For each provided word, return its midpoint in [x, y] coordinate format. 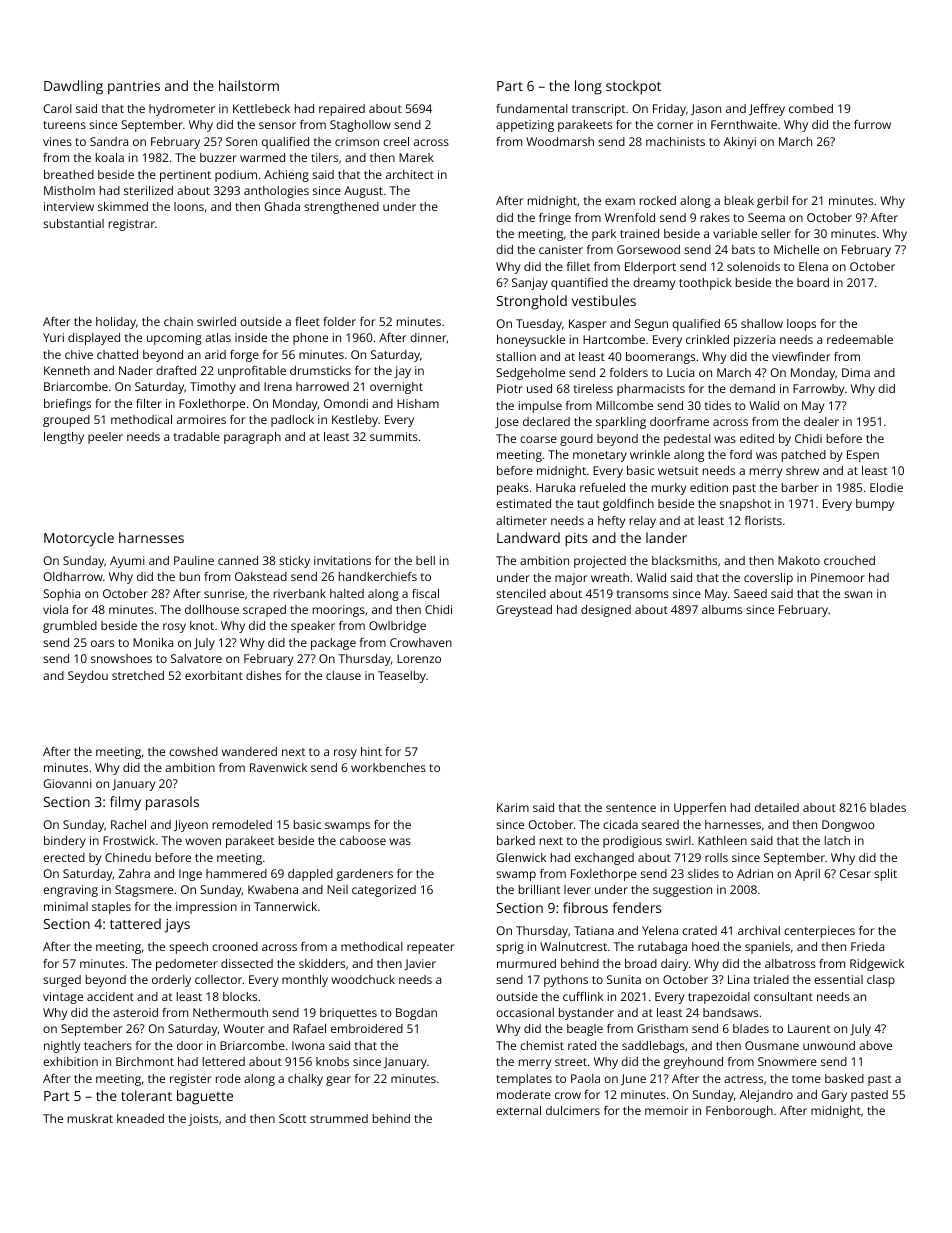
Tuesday [539, 325]
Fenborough [739, 1112]
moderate [524, 1094]
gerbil [772, 202]
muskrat [90, 1118]
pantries [134, 88]
